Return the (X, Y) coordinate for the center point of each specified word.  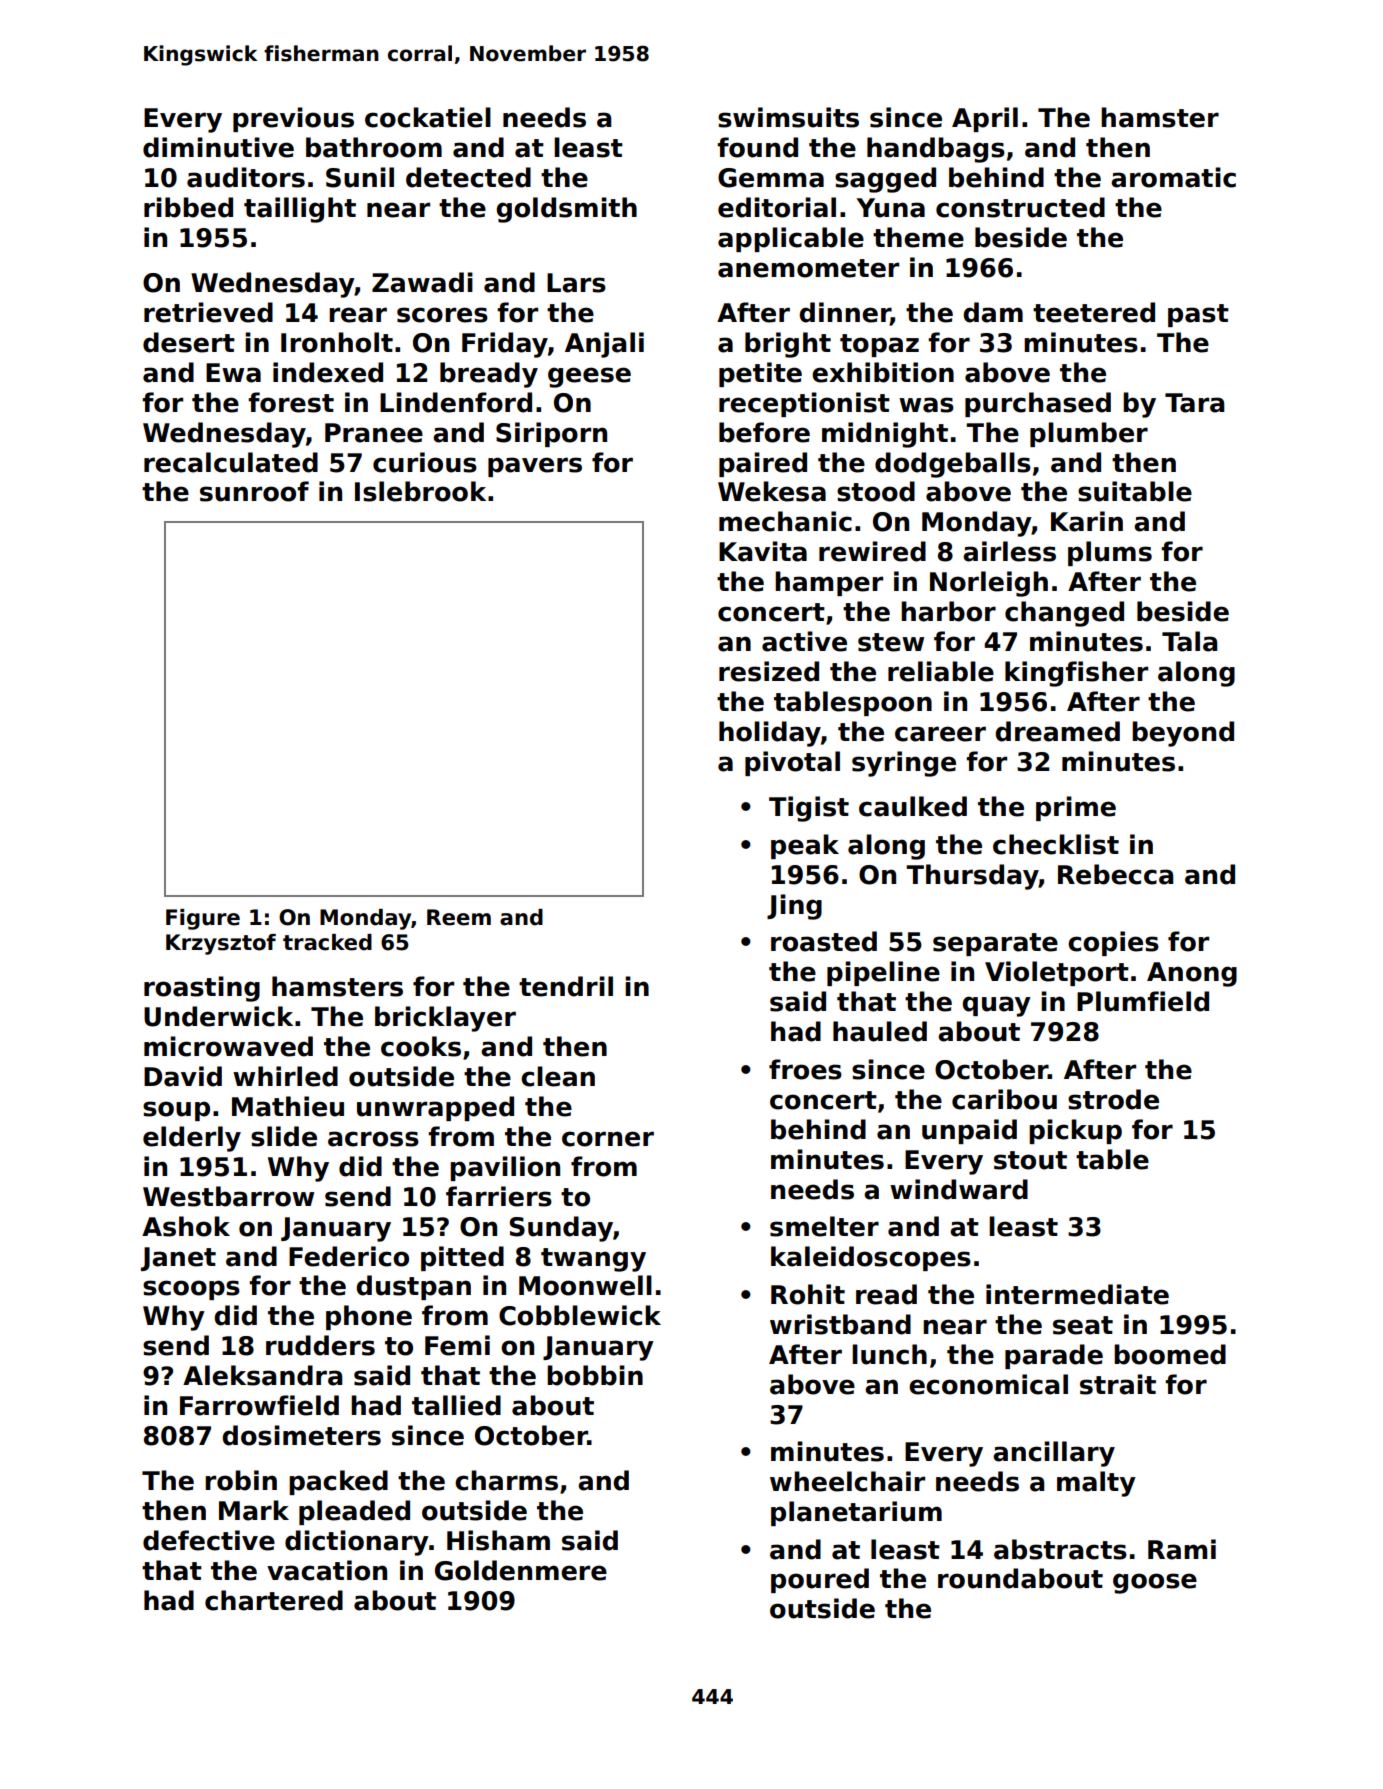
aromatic (1173, 177)
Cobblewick (580, 1315)
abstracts (1060, 1549)
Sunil (360, 177)
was (926, 405)
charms (506, 1480)
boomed (1170, 1354)
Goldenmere (521, 1570)
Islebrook (420, 491)
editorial (777, 207)
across (373, 1139)
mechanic (785, 521)
